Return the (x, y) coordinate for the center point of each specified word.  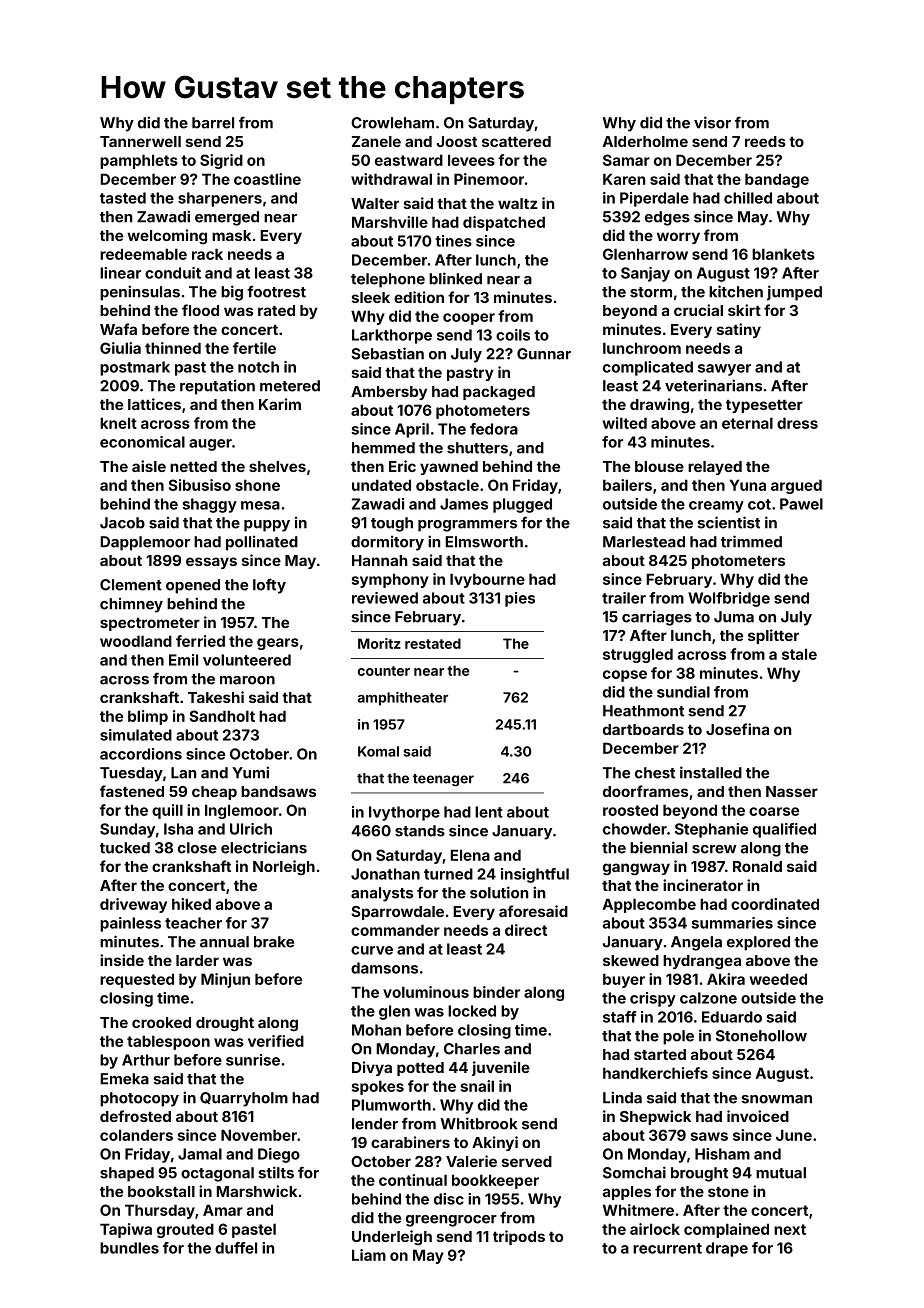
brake (274, 942)
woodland (136, 641)
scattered (516, 141)
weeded (778, 979)
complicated (648, 368)
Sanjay (645, 274)
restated (433, 643)
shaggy (209, 505)
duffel (236, 1248)
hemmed (383, 448)
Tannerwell (140, 141)
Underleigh (392, 1237)
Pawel (801, 504)
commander (395, 930)
